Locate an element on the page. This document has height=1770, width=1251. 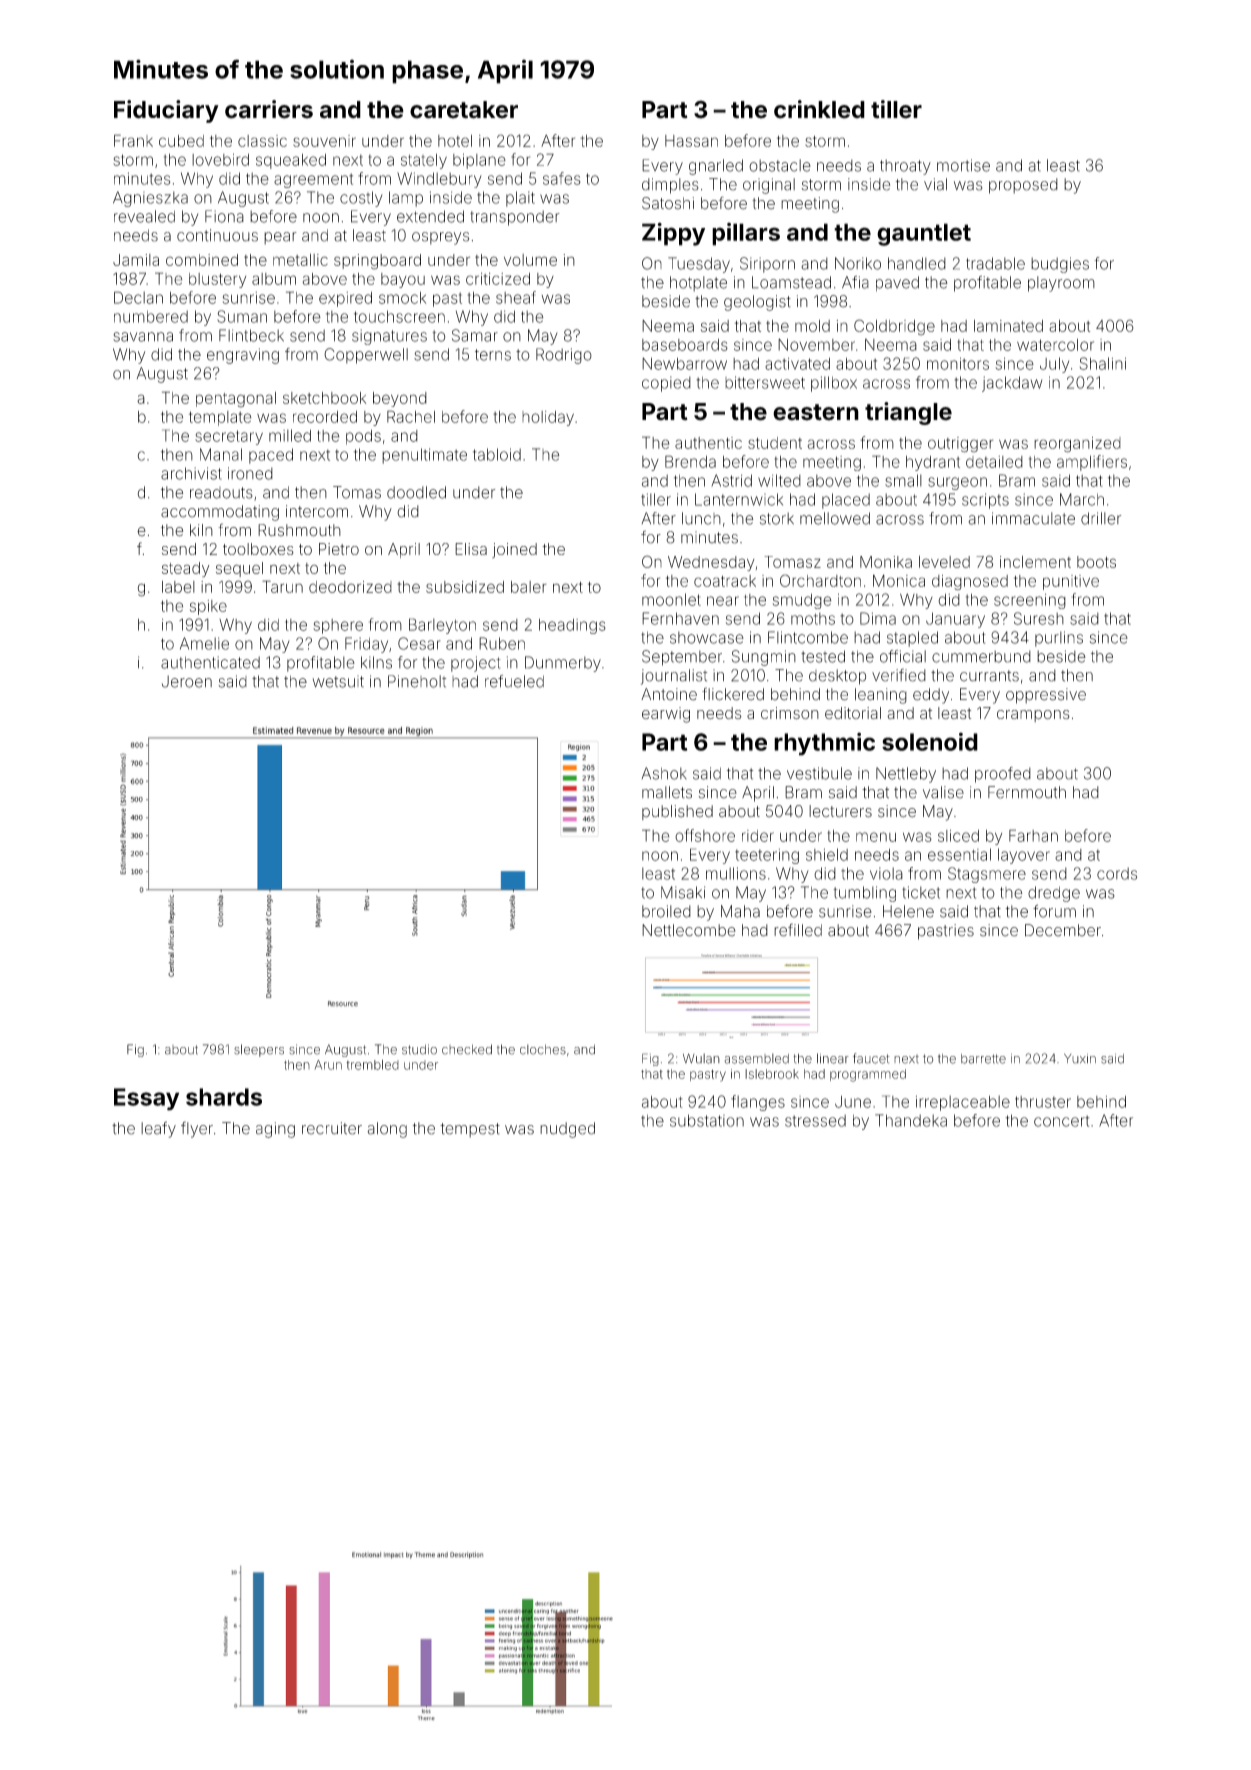
mortise is located at coordinates (963, 165).
